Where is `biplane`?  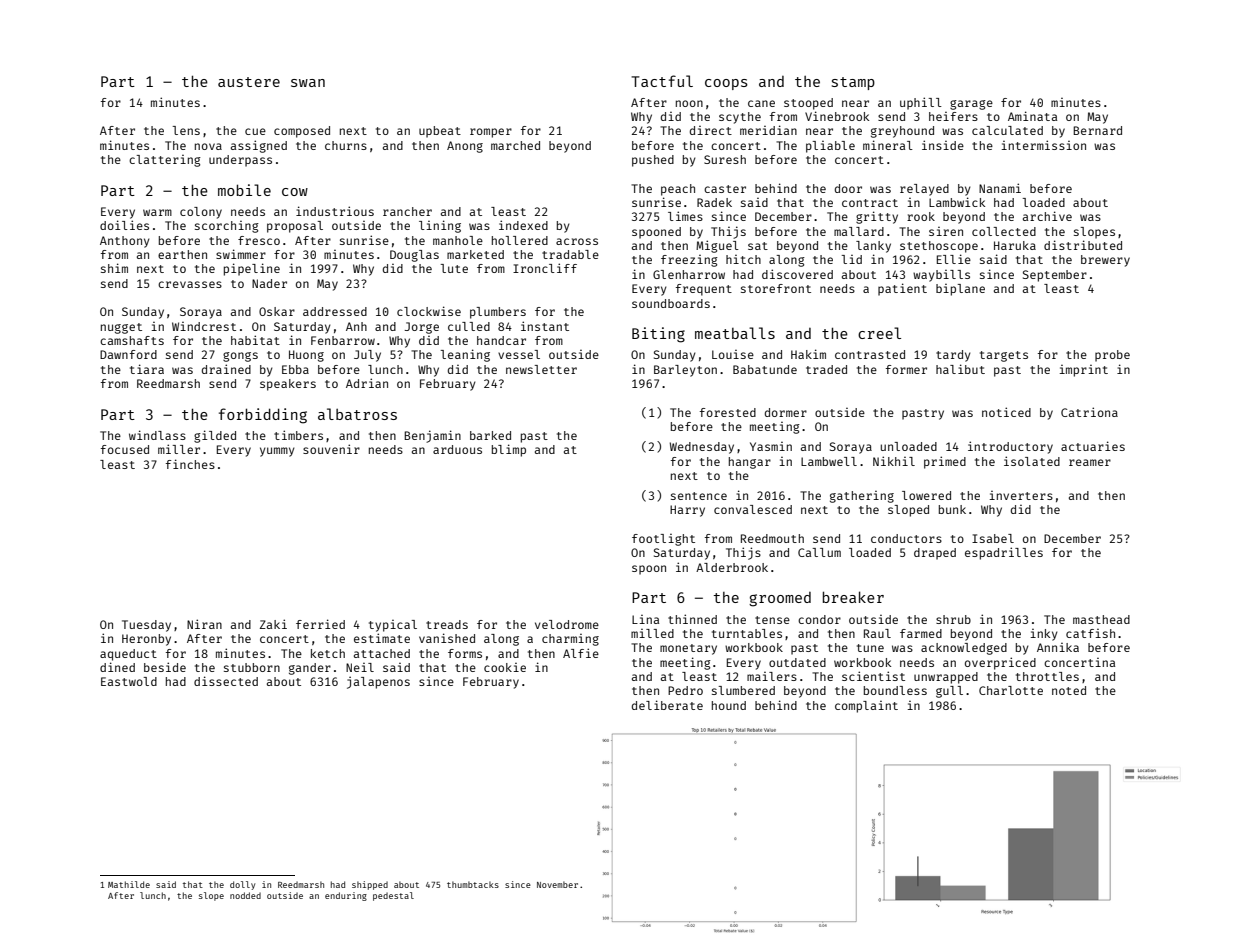 biplane is located at coordinates (960, 290).
